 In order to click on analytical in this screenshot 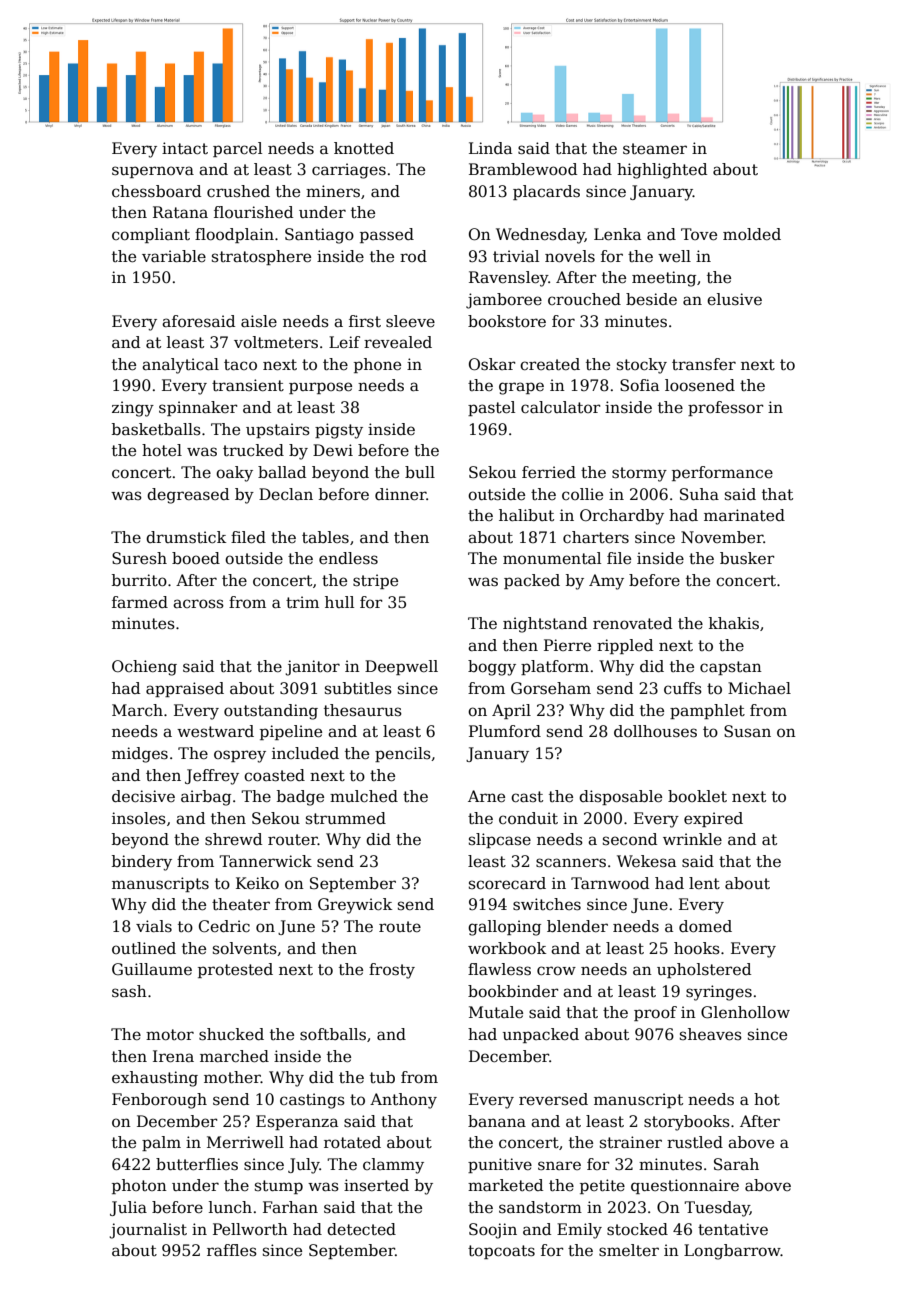, I will do `click(180, 366)`.
